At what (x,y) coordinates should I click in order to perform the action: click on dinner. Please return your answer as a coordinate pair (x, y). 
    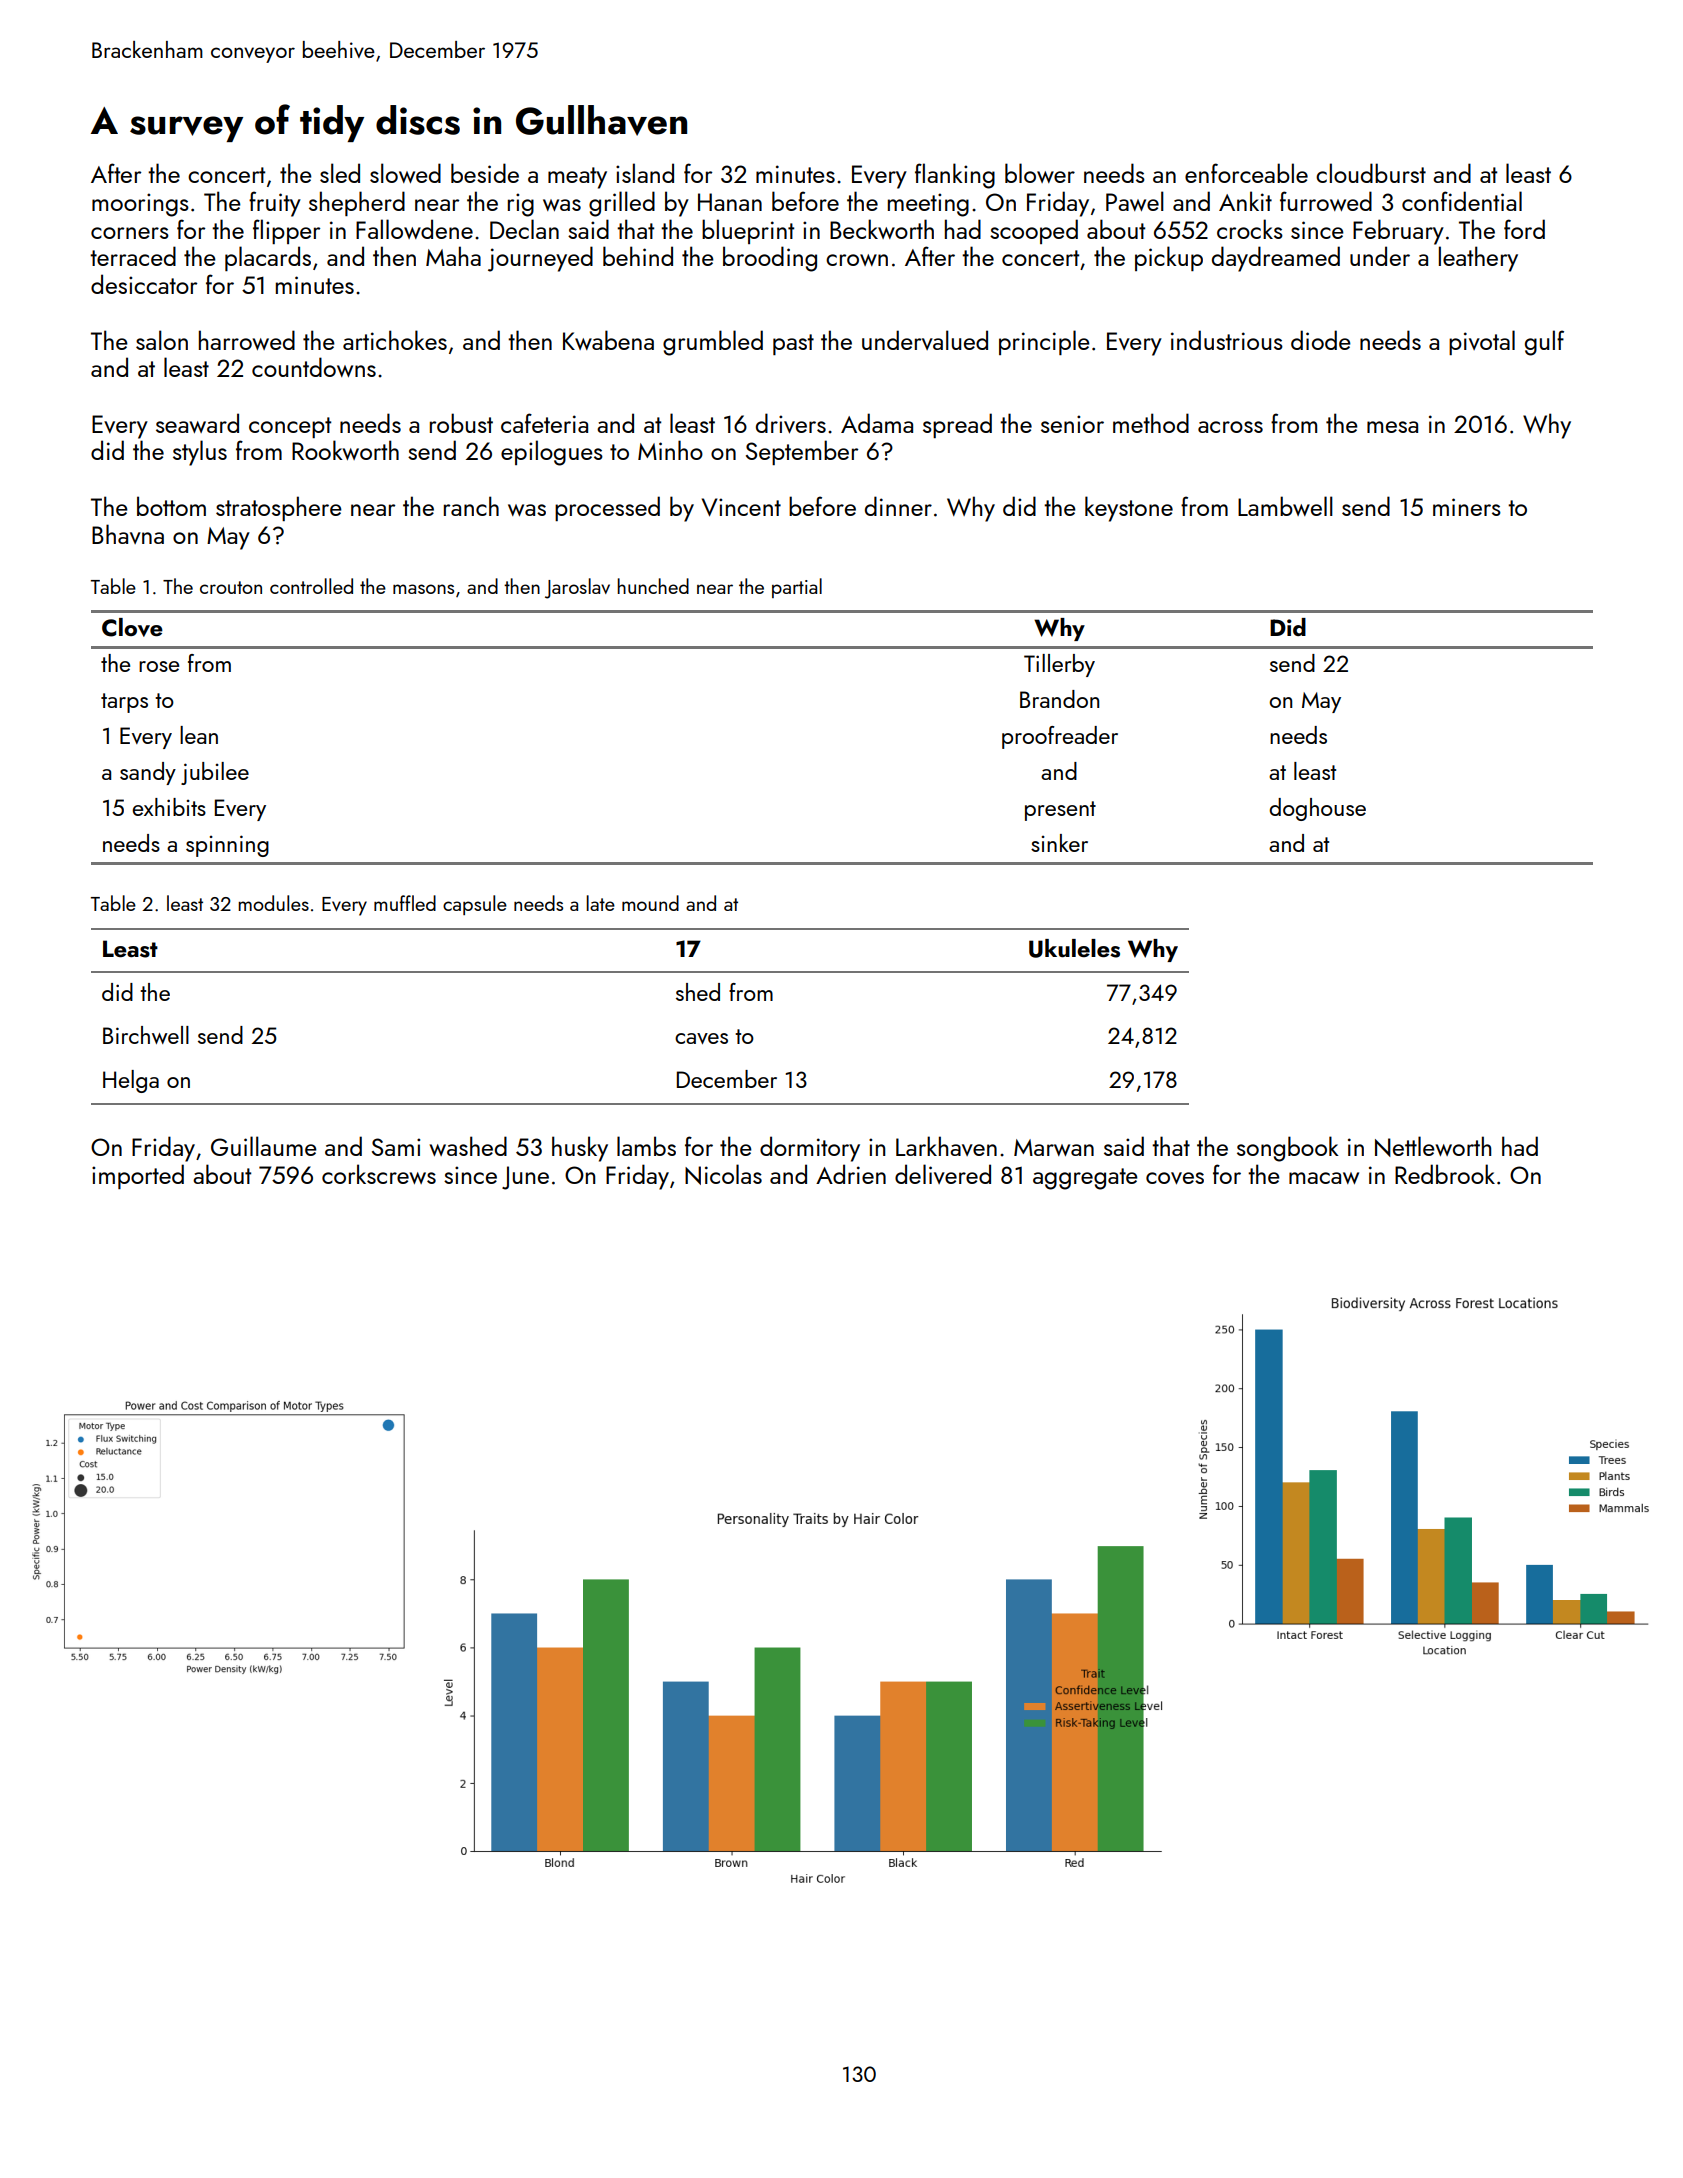
    Looking at the image, I should click on (898, 506).
